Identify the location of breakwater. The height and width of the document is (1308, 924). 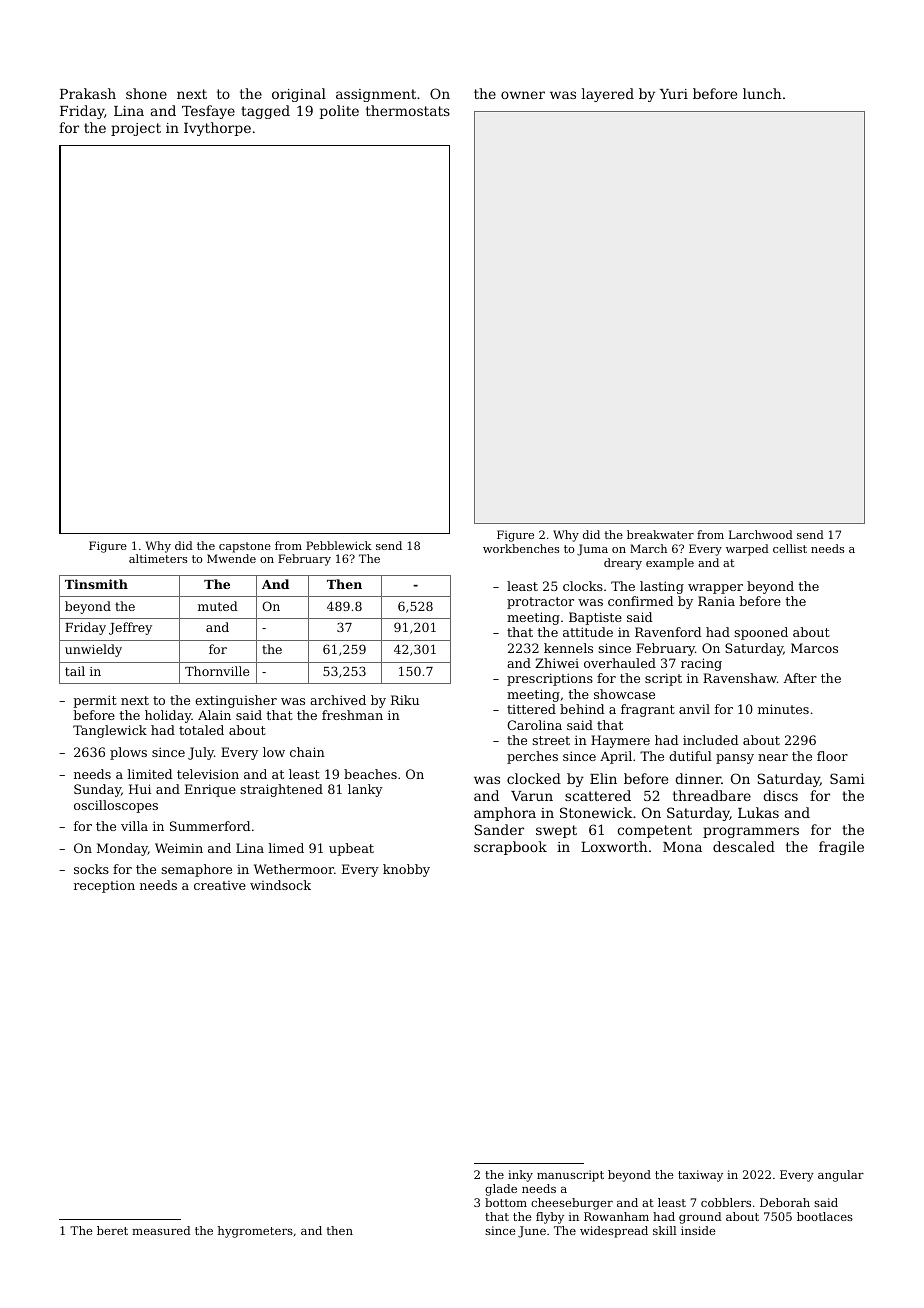
(660, 534).
